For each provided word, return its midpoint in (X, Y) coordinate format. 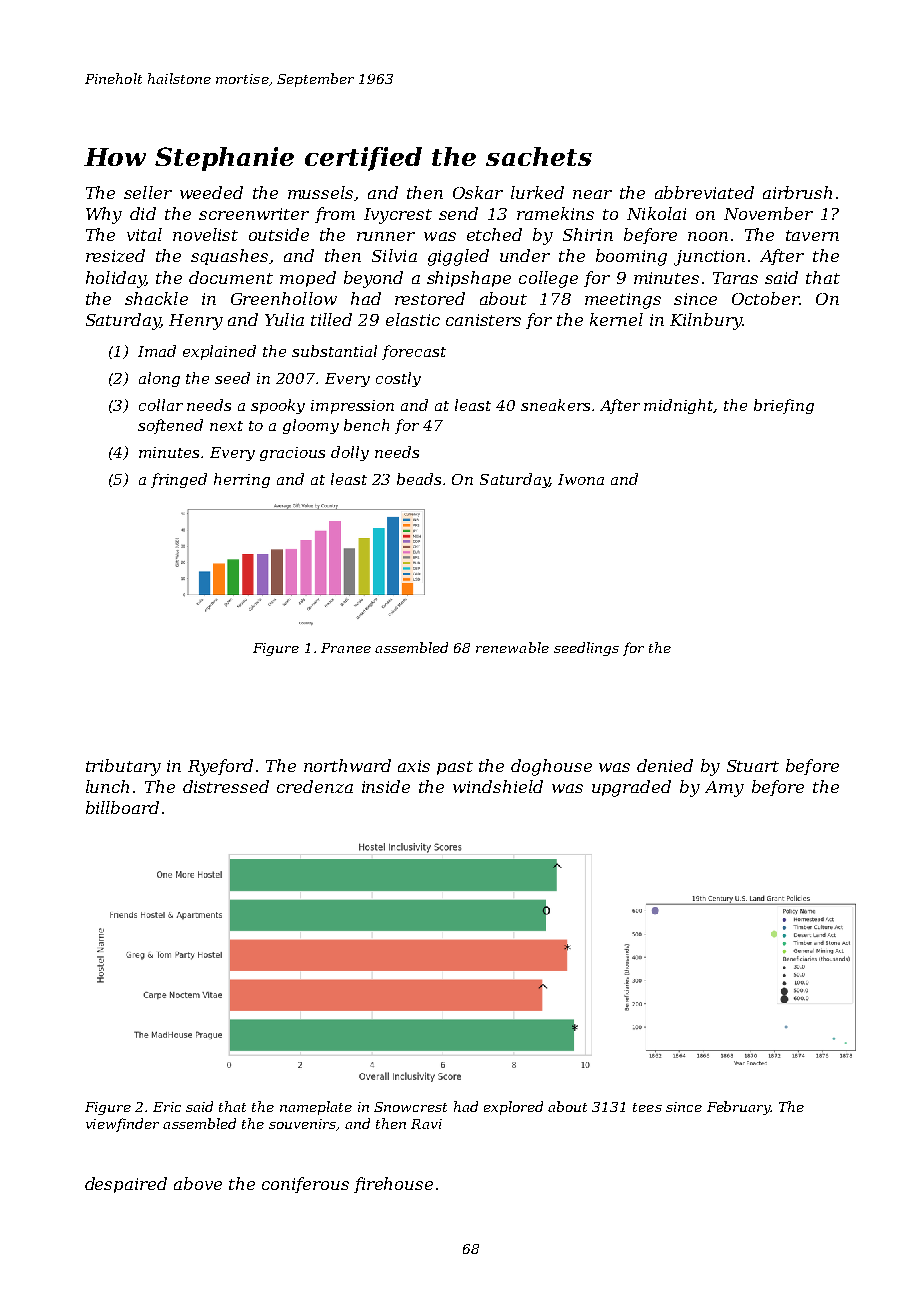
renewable (512, 647)
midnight (679, 406)
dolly (350, 453)
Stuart (753, 766)
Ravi (426, 1124)
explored (513, 1108)
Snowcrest (410, 1107)
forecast (414, 352)
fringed (179, 480)
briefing (784, 406)
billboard (122, 807)
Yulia (284, 319)
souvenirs (302, 1124)
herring (242, 480)
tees (647, 1107)
